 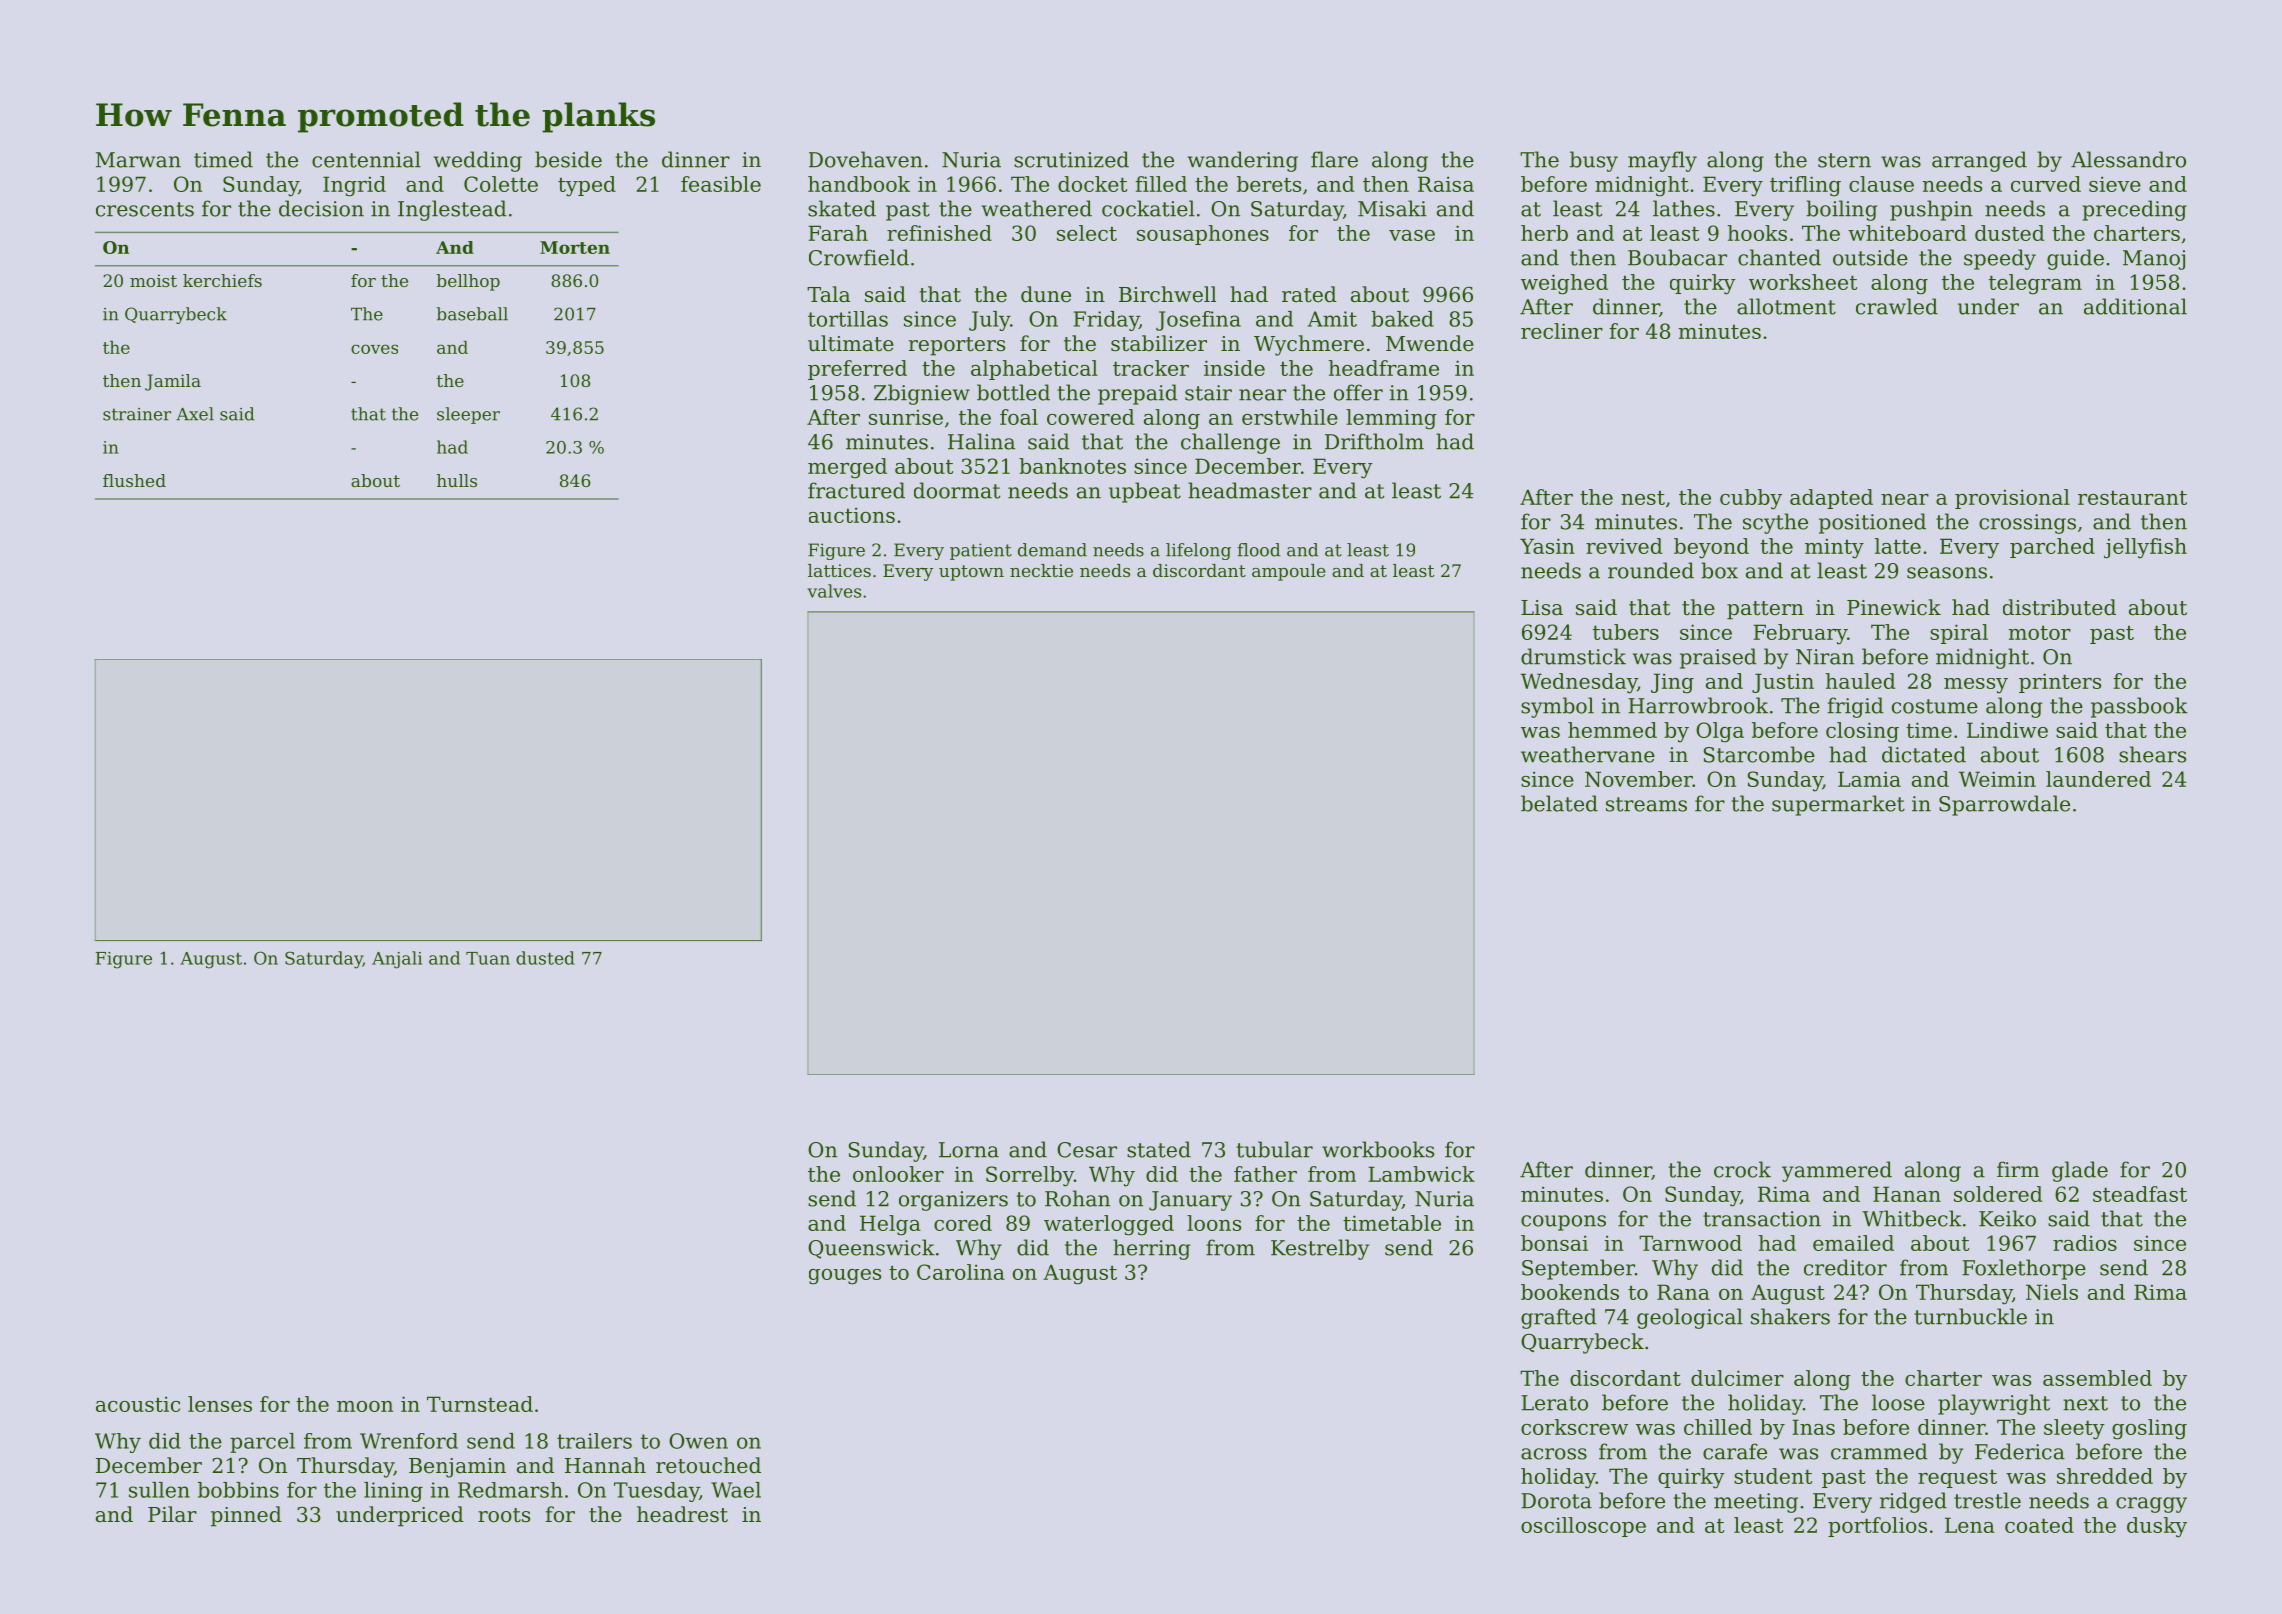 What do you see at coordinates (981, 441) in the screenshot?
I see `Halina` at bounding box center [981, 441].
